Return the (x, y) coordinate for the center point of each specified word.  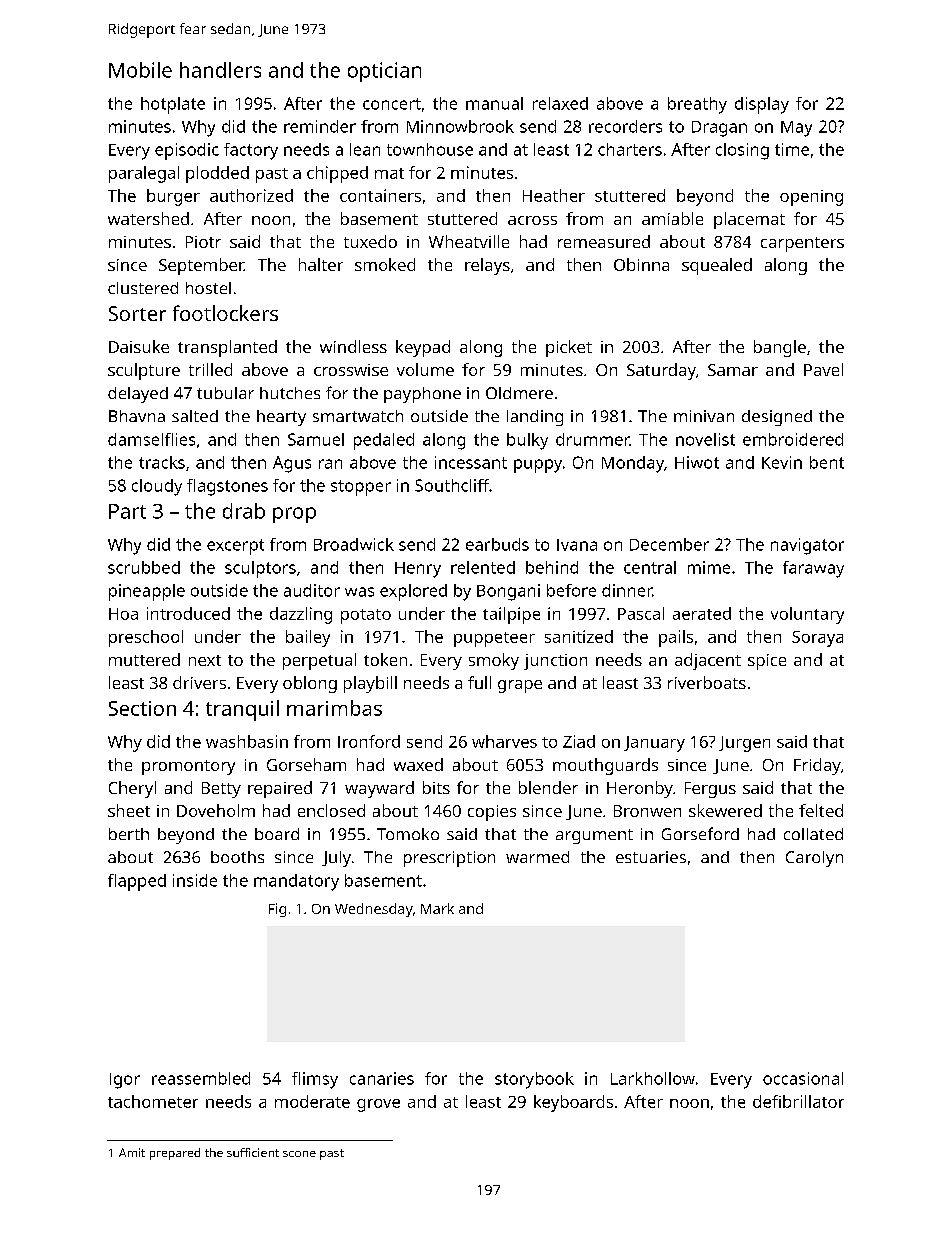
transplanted (227, 348)
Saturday (661, 371)
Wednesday (374, 910)
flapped (137, 882)
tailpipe (511, 615)
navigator (807, 546)
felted (821, 810)
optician (384, 72)
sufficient (253, 1152)
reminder (320, 126)
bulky (527, 441)
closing (742, 151)
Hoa (123, 614)
